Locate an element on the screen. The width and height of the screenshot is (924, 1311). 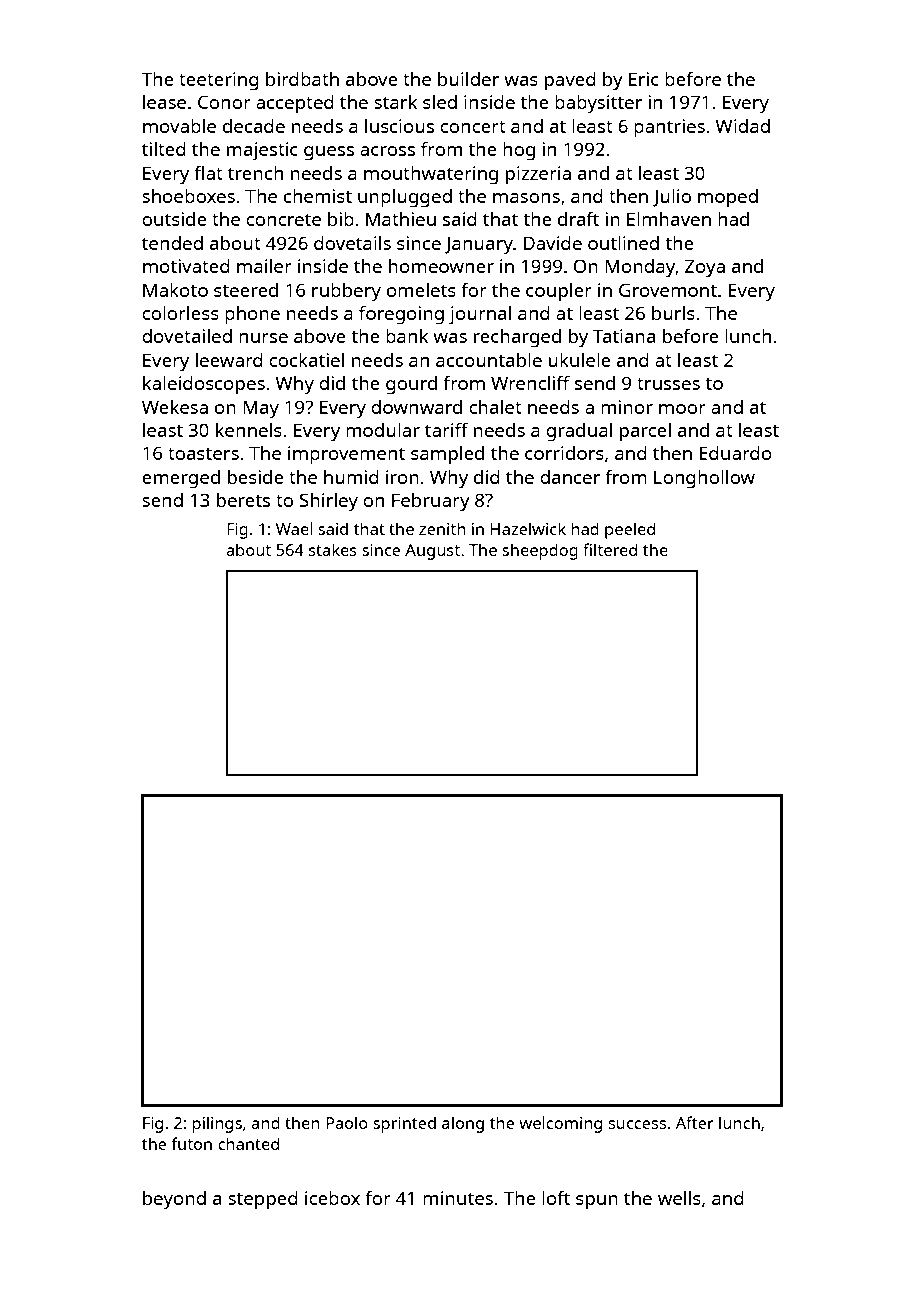
Mathieu is located at coordinates (401, 219).
